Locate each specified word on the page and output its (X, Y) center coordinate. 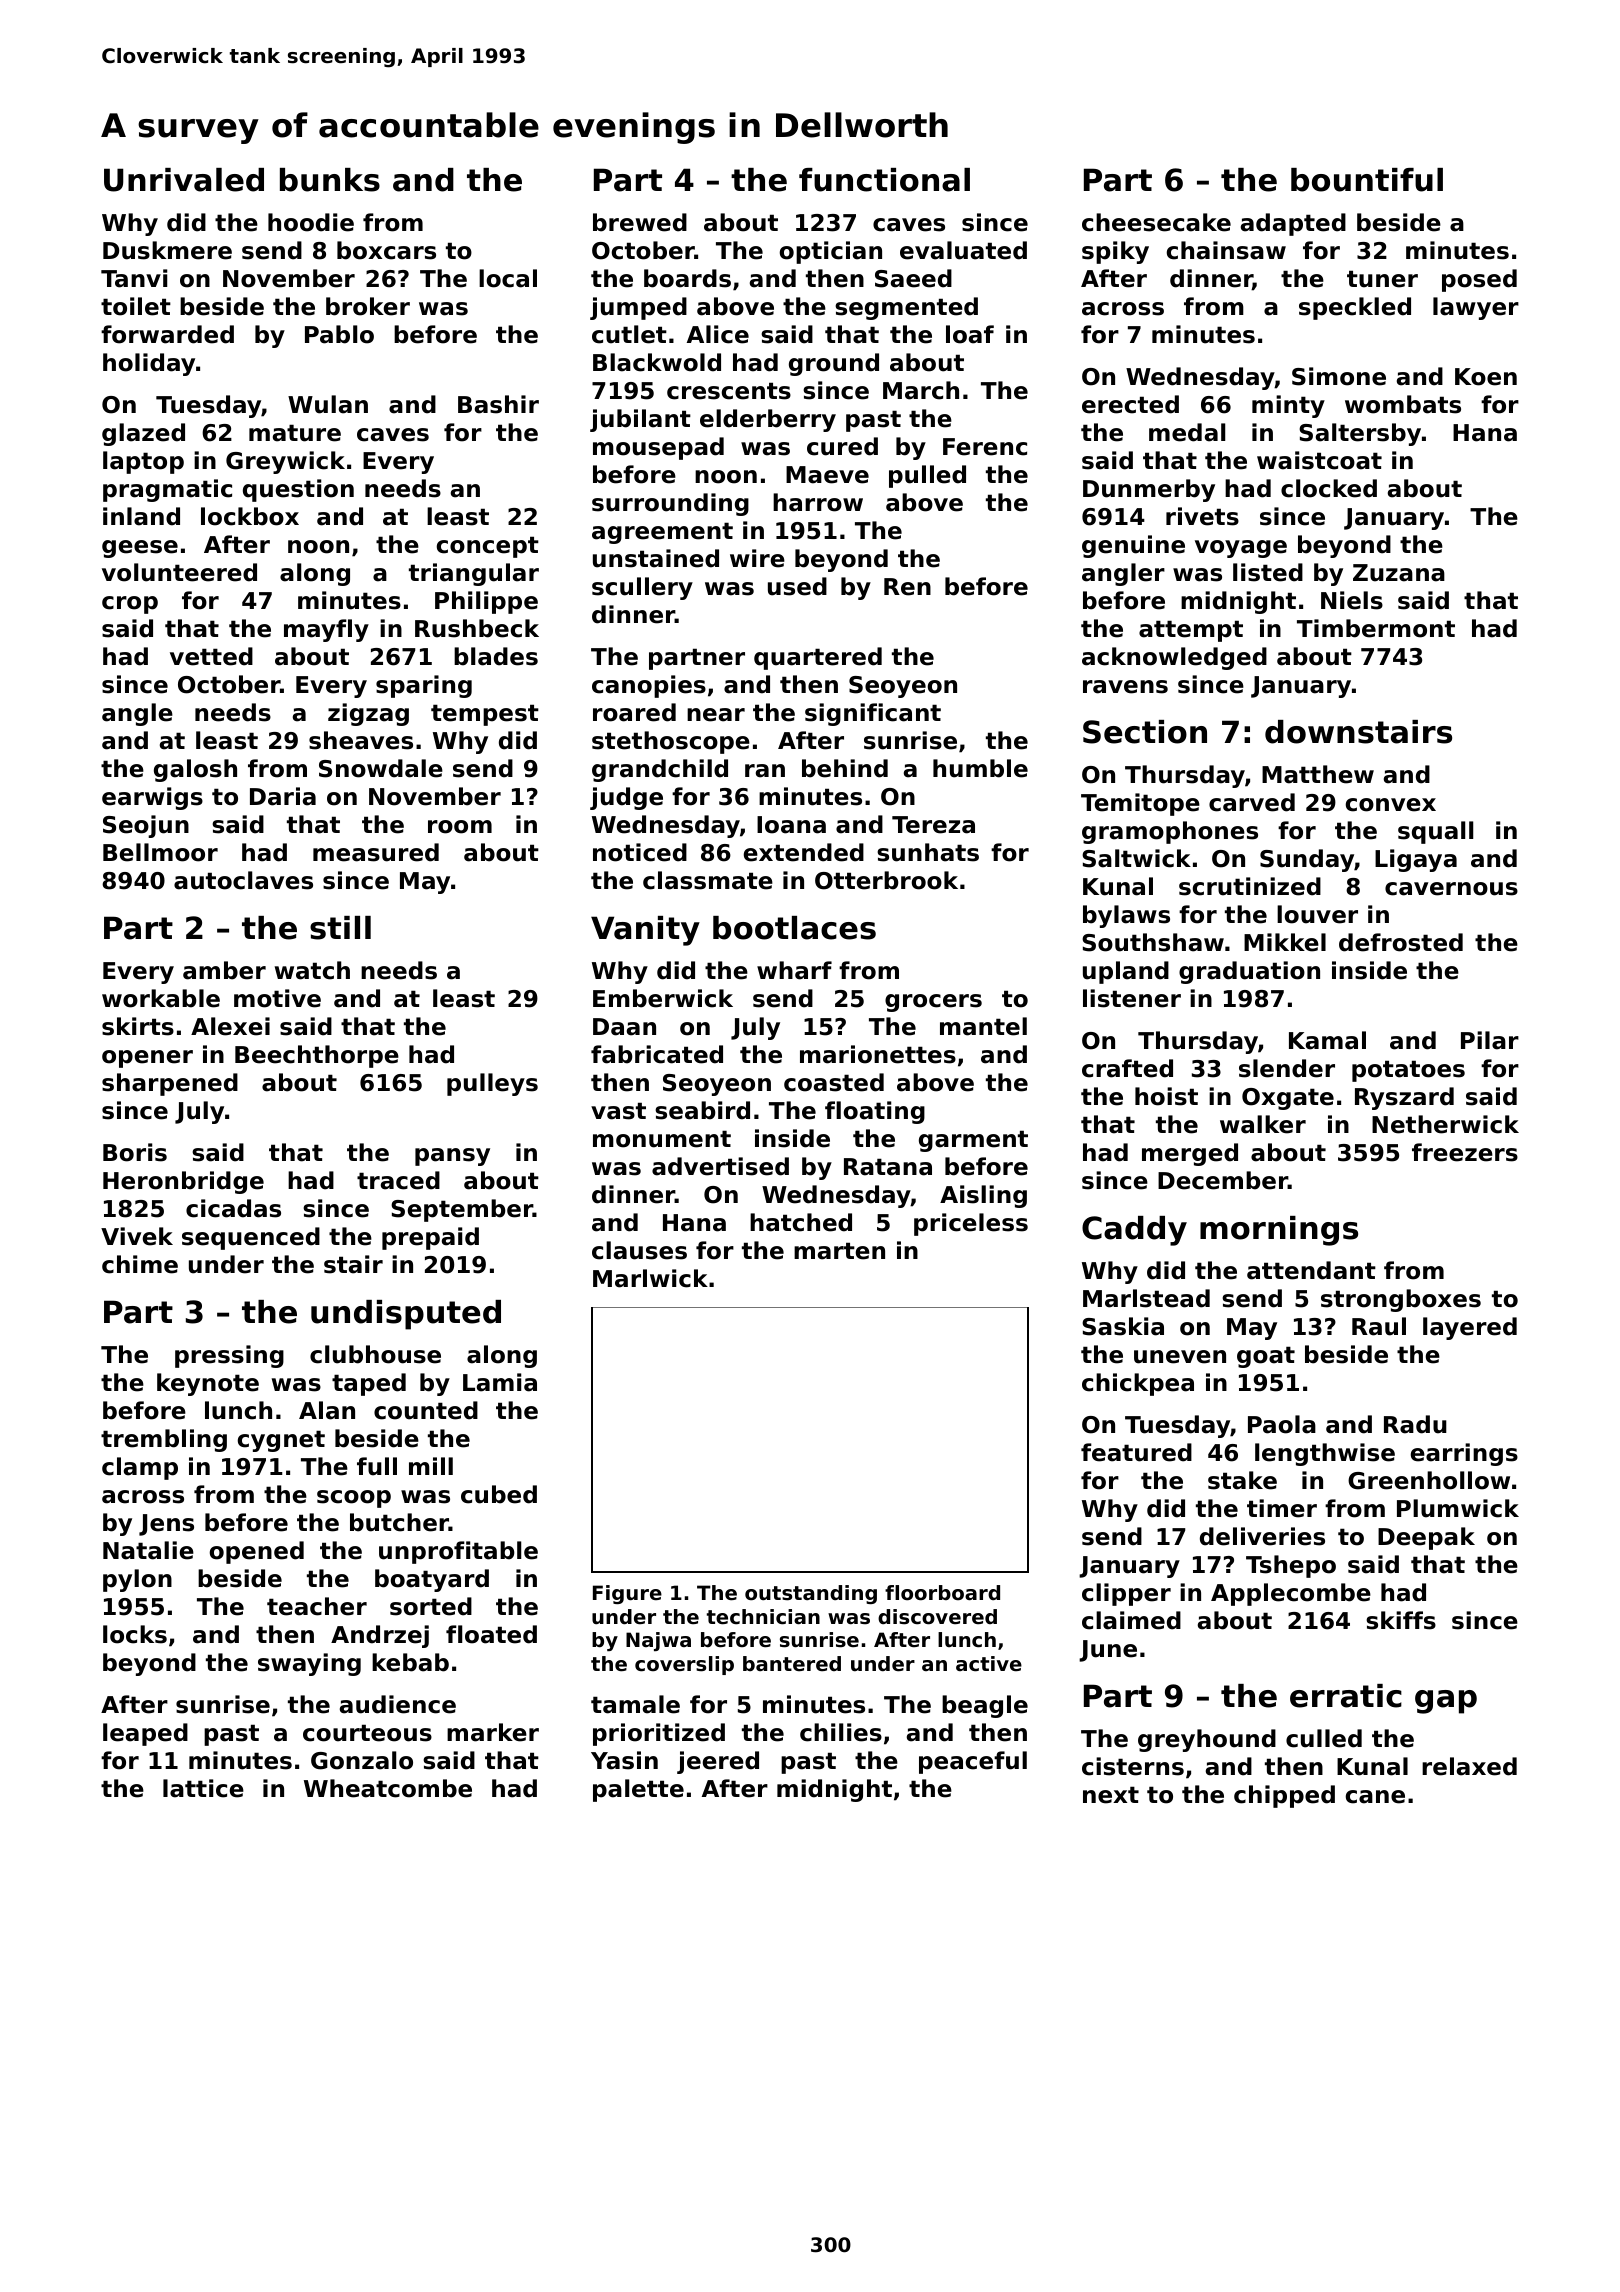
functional (884, 180)
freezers (1465, 1152)
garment (973, 1141)
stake (1242, 1480)
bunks (330, 180)
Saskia (1123, 1326)
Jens (166, 1525)
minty (1288, 406)
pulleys (492, 1084)
